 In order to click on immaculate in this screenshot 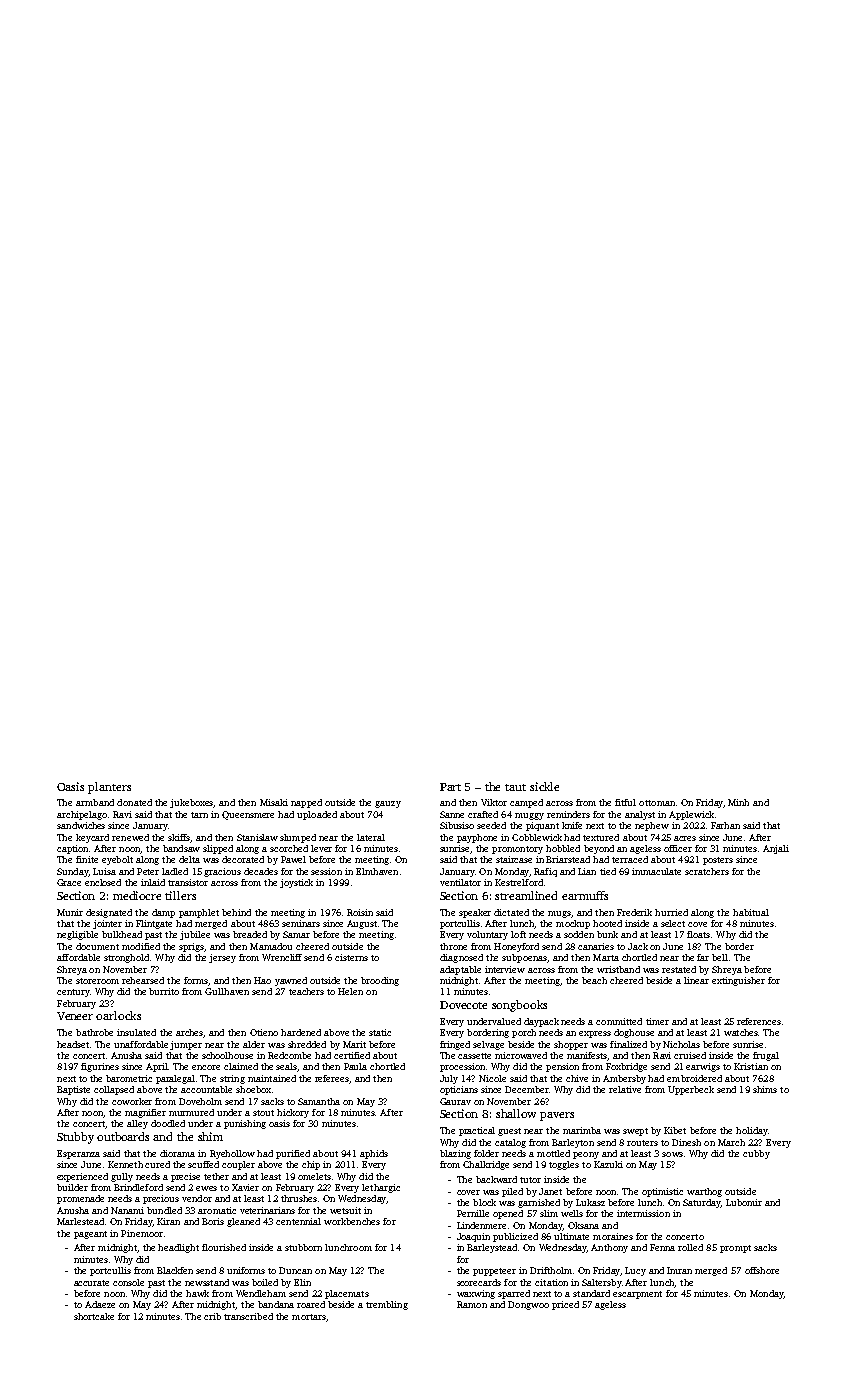, I will do `click(656, 871)`.
